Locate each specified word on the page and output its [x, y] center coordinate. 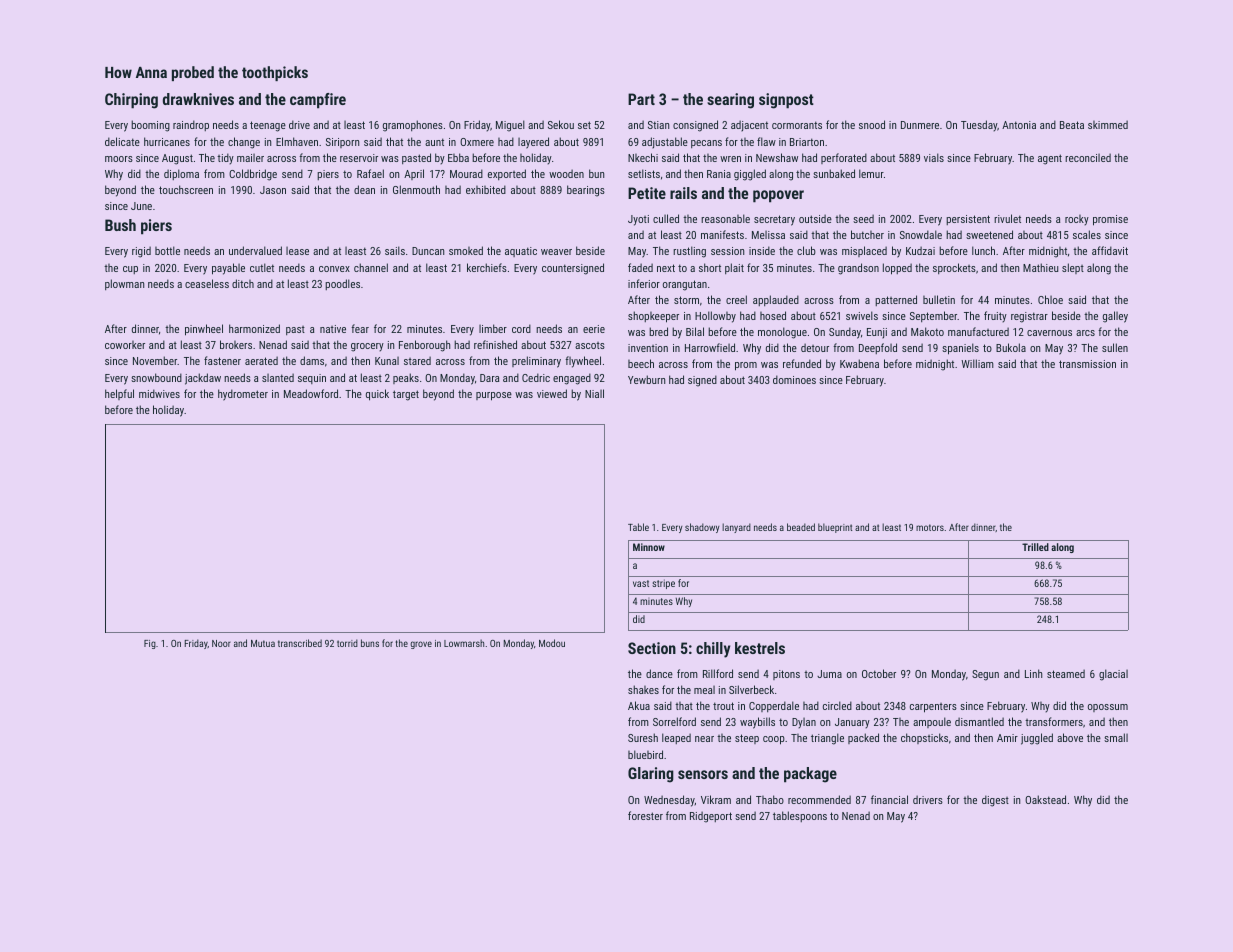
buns [370, 643]
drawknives [198, 99]
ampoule [932, 722]
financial [889, 799]
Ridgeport [711, 817]
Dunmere [920, 125]
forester [645, 815]
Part [641, 99]
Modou [552, 643]
